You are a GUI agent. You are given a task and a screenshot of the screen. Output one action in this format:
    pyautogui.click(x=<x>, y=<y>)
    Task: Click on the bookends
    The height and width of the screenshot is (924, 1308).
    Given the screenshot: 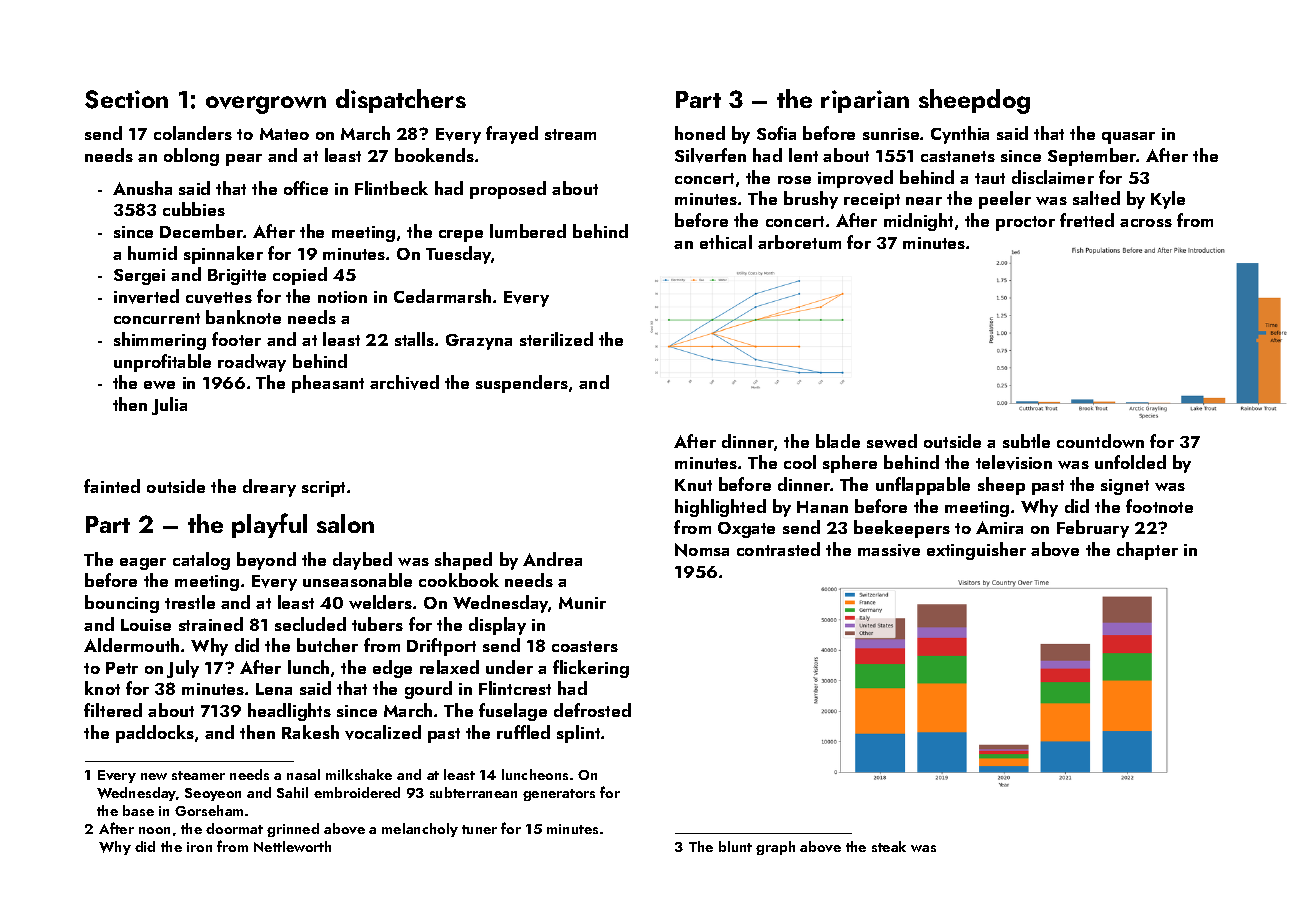 What is the action you would take?
    pyautogui.click(x=434, y=155)
